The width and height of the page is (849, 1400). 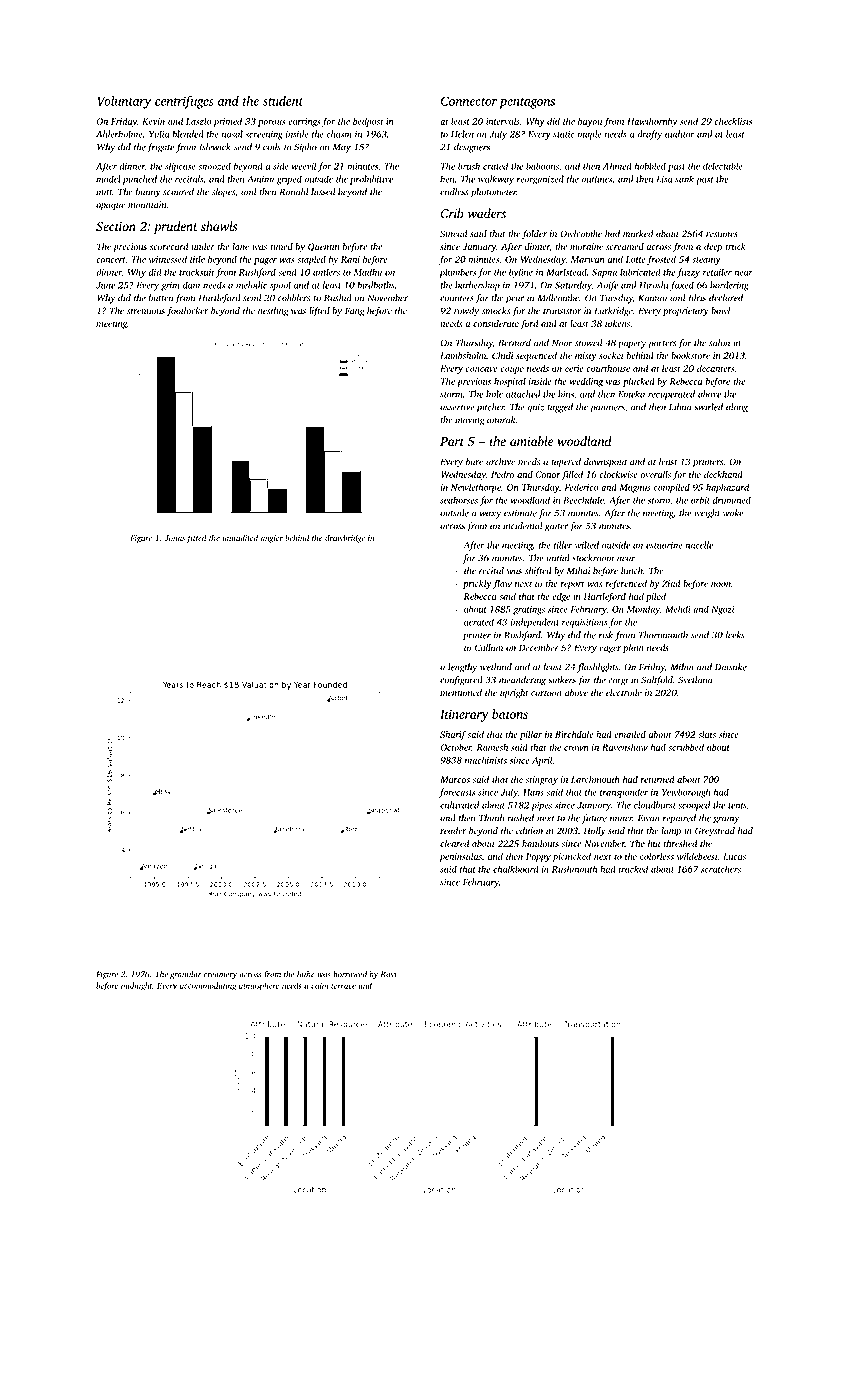 What do you see at coordinates (462, 668) in the page?
I see `lengthy` at bounding box center [462, 668].
